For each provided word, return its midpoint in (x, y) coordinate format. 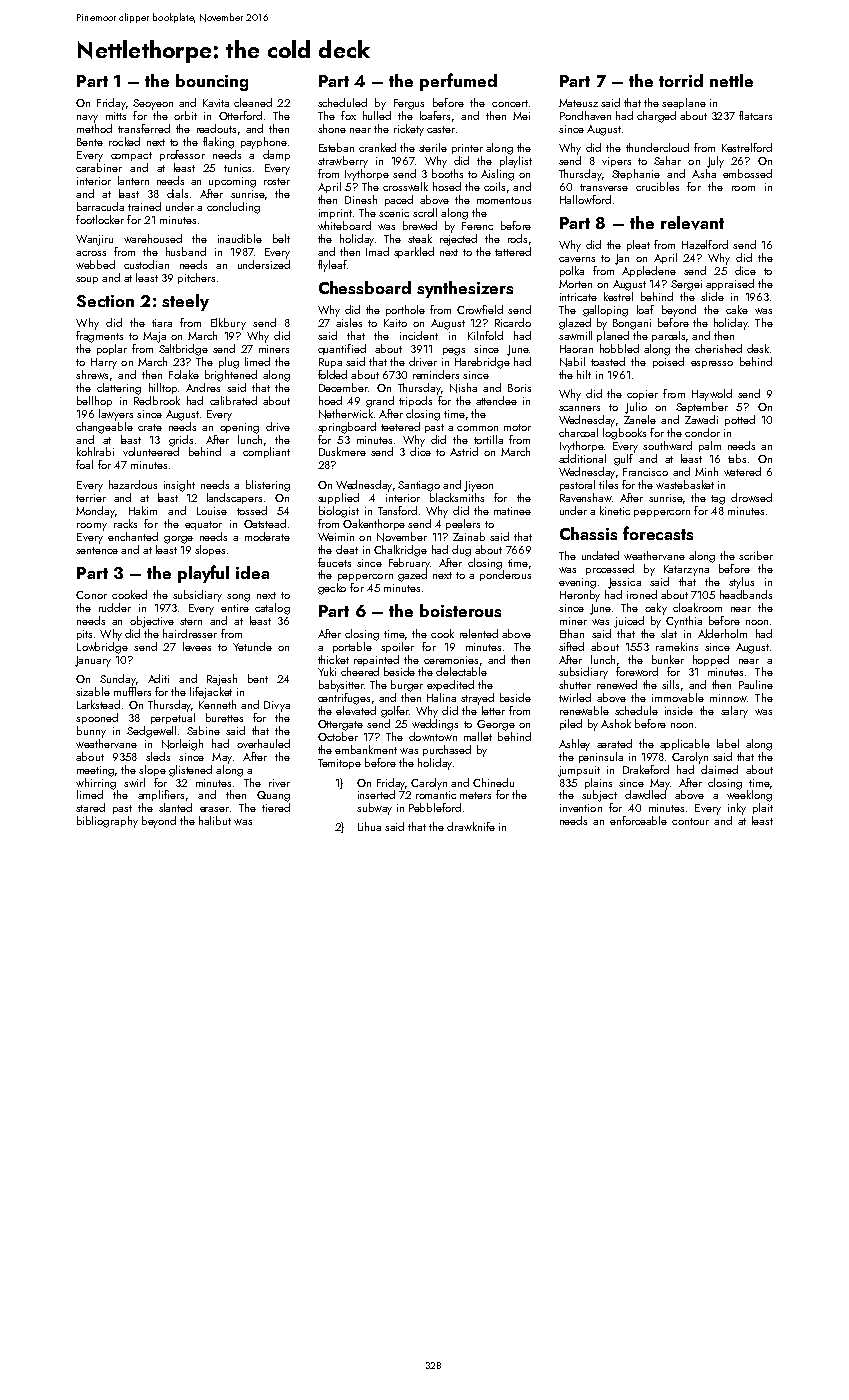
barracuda (100, 206)
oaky (656, 609)
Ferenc (477, 226)
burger (407, 686)
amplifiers (161, 795)
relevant (692, 223)
